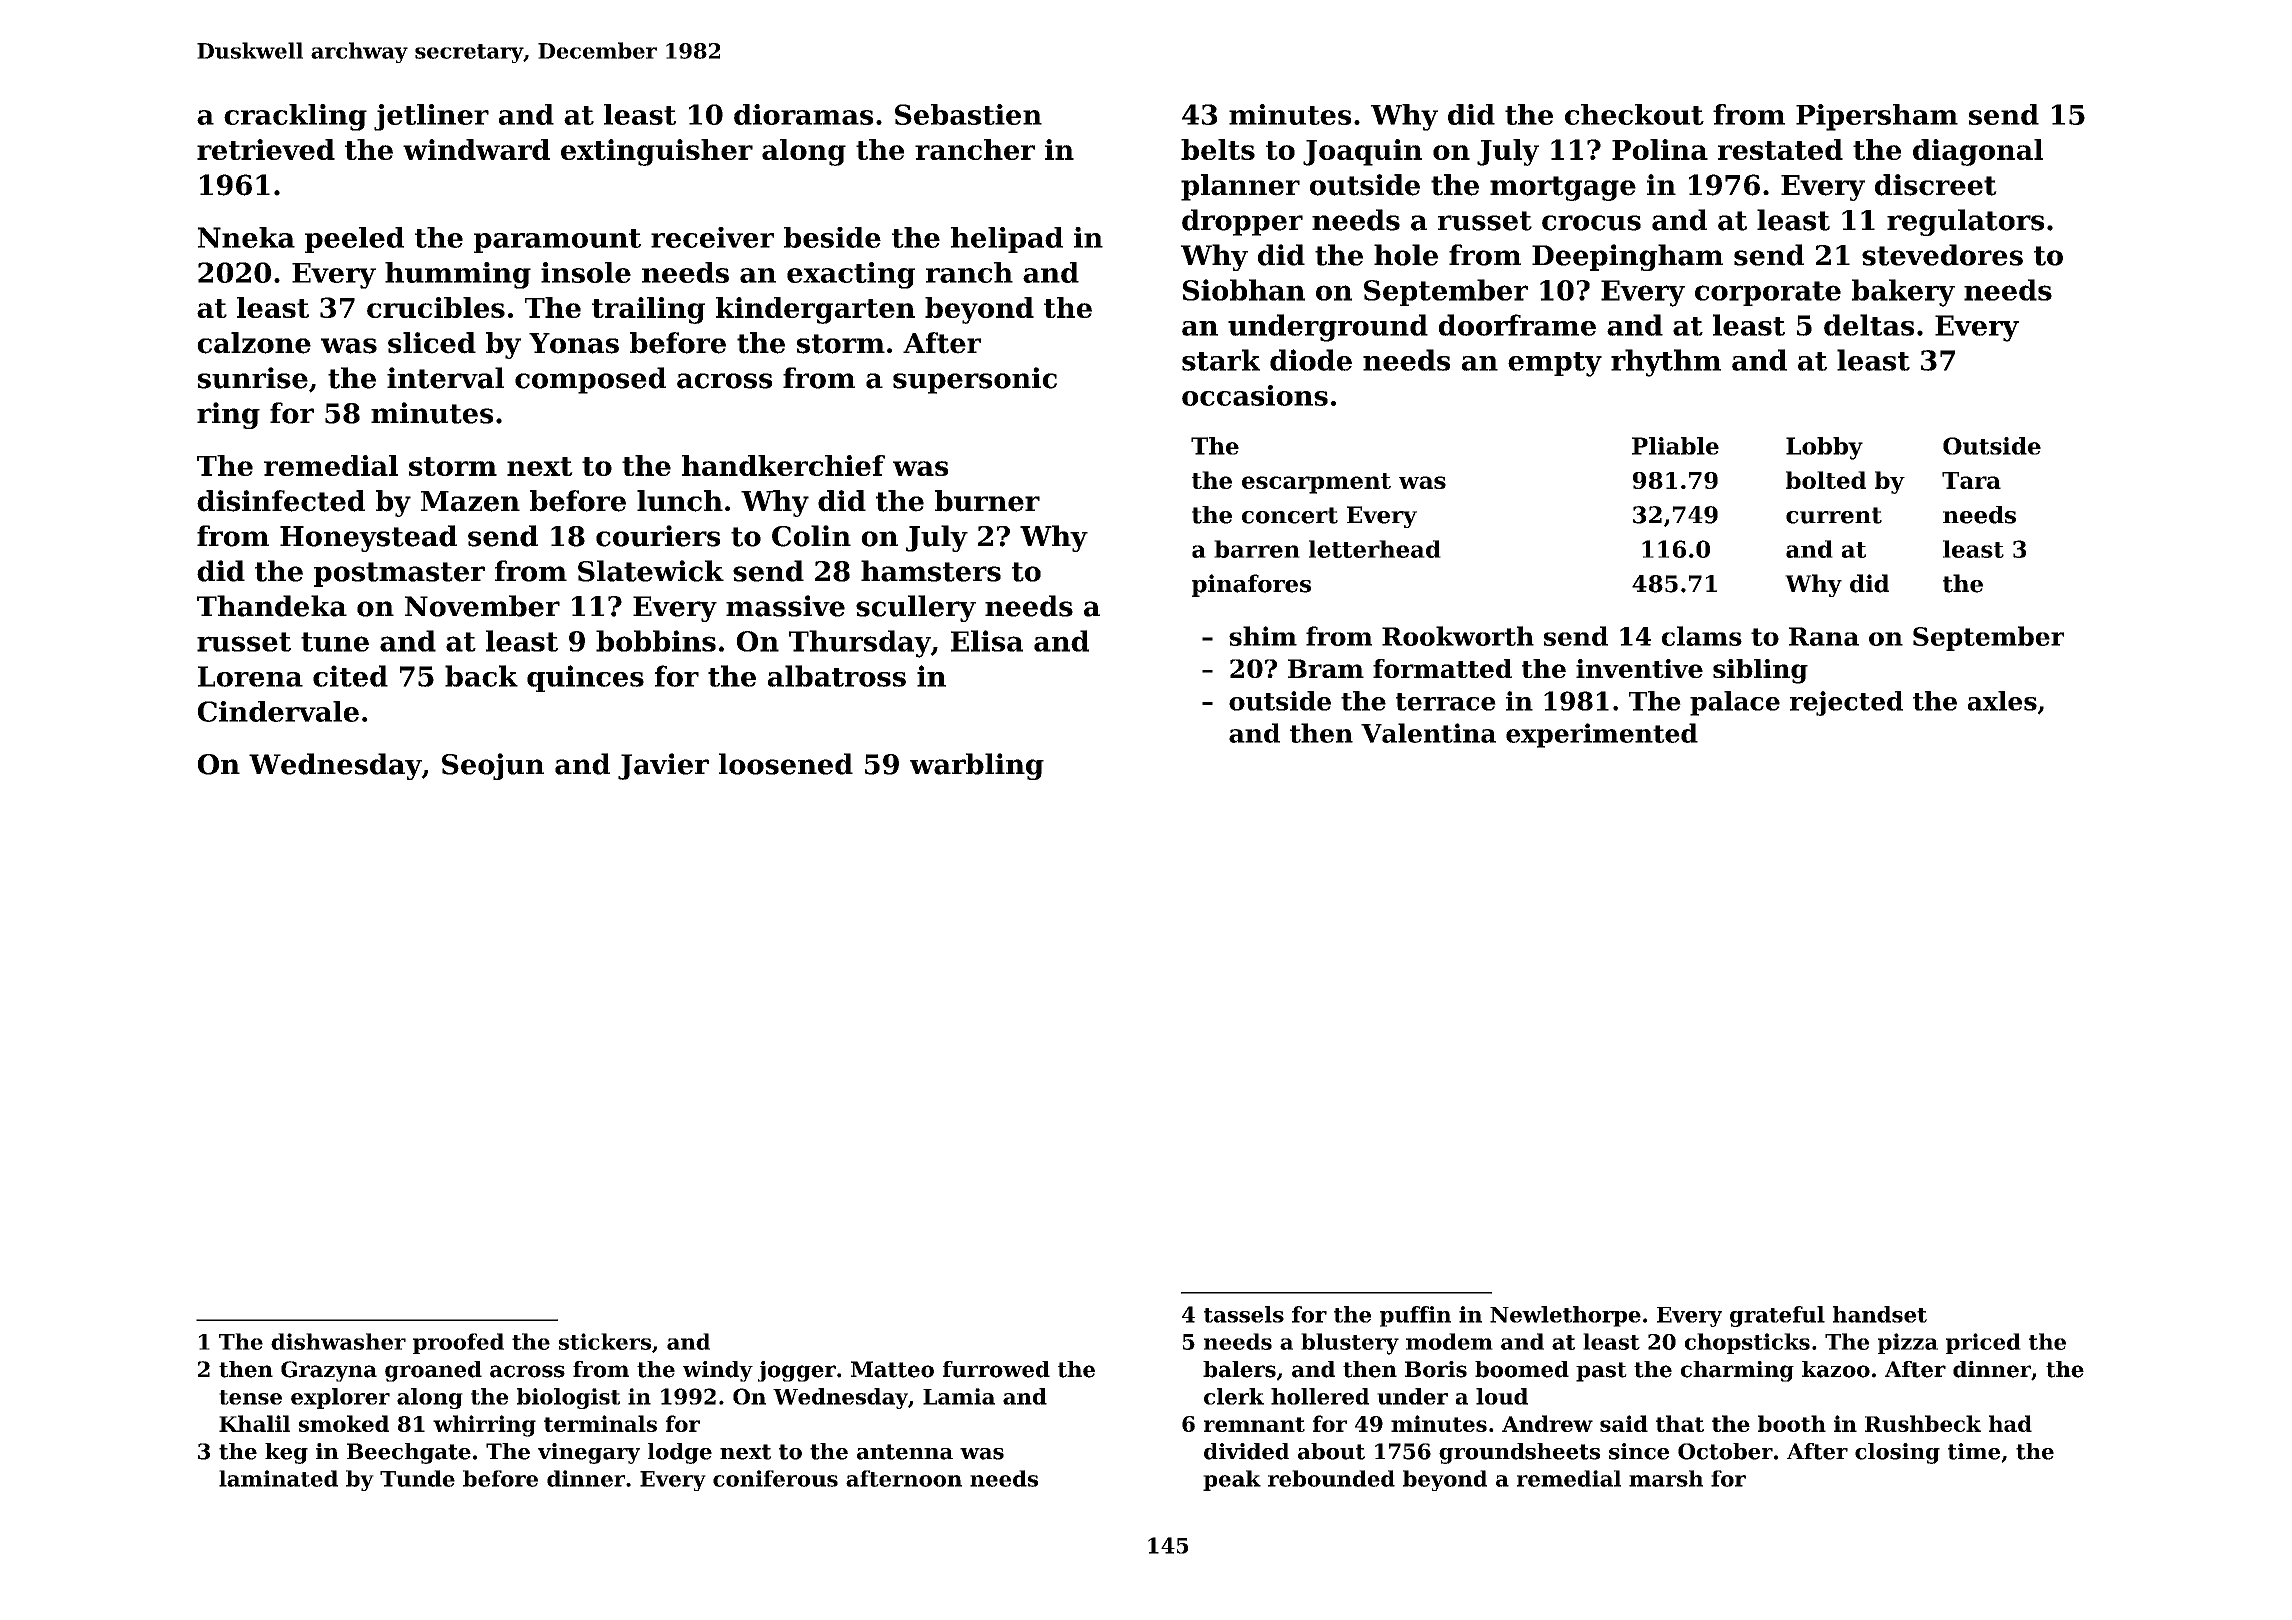 The image size is (2292, 1620). What do you see at coordinates (1634, 114) in the screenshot?
I see `checkout` at bounding box center [1634, 114].
